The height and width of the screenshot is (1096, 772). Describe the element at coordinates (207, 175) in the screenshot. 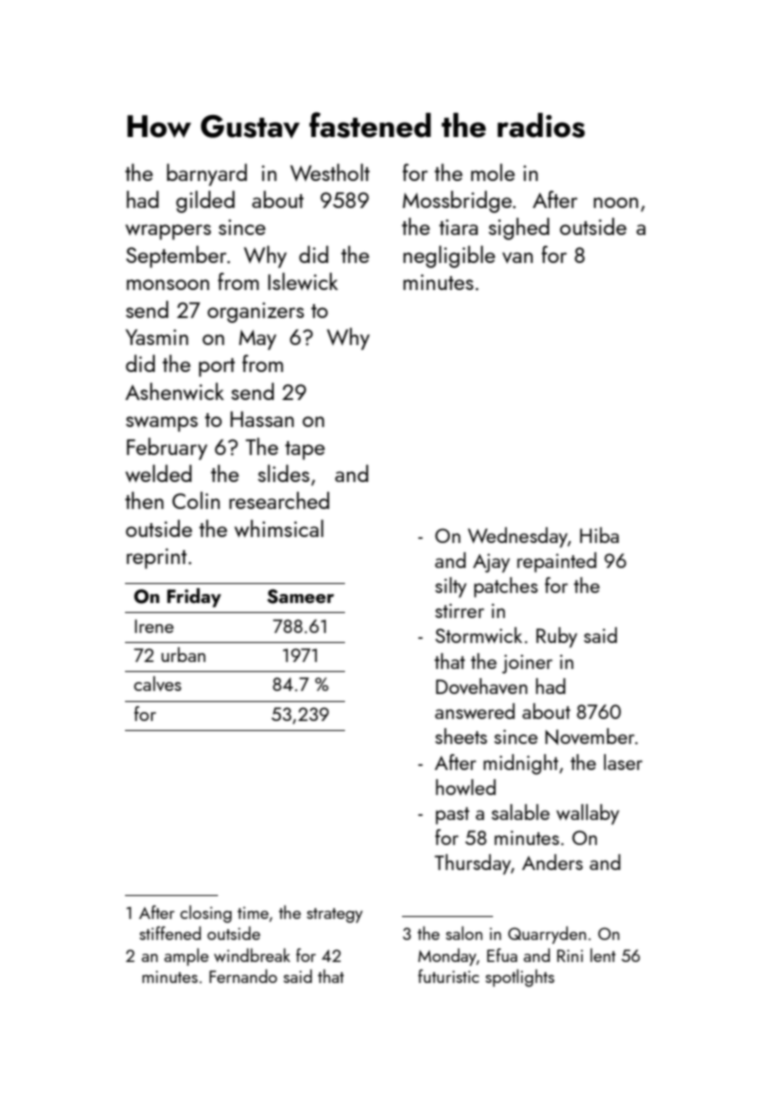

I see `barnyard` at that location.
